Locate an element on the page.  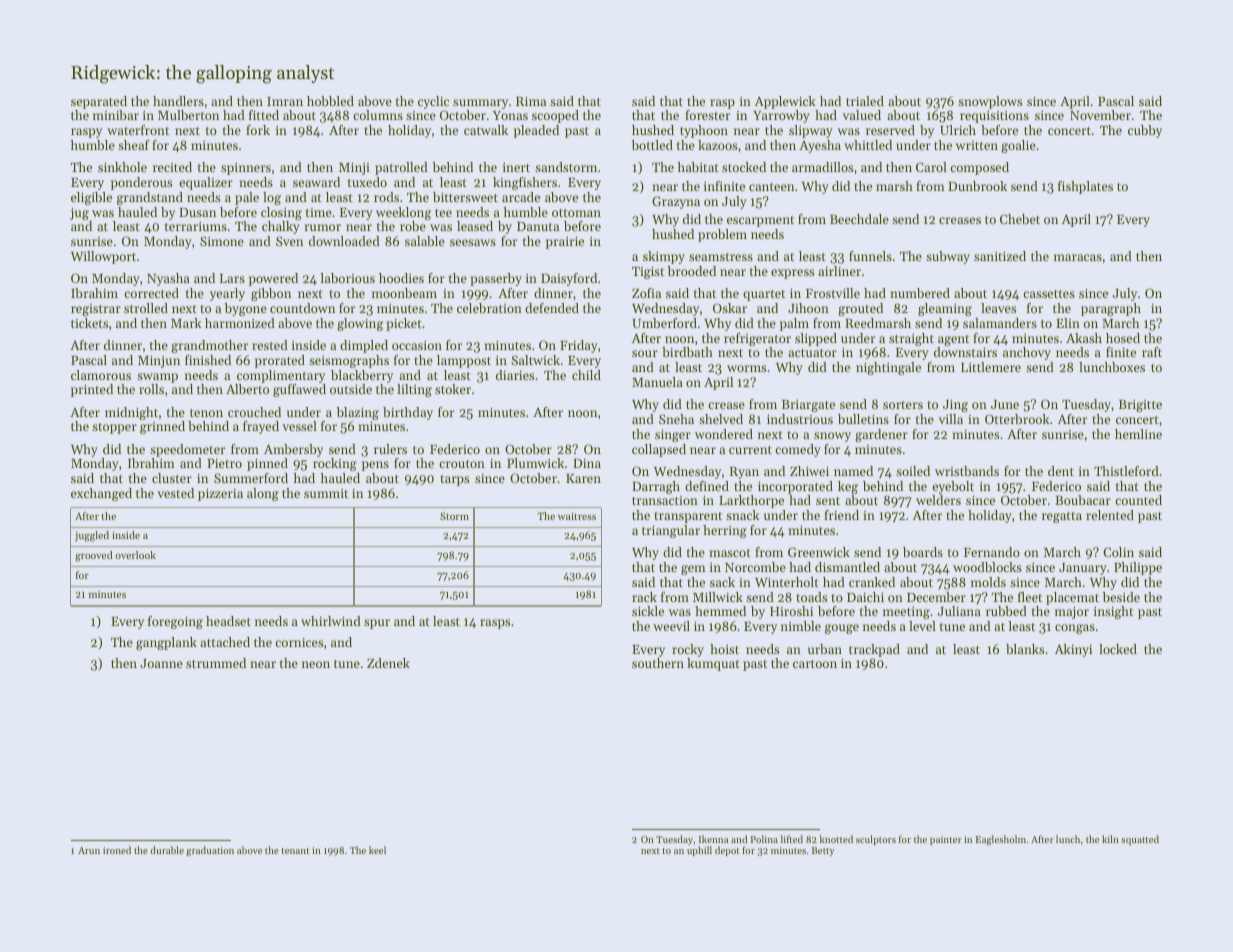
powered is located at coordinates (273, 279).
